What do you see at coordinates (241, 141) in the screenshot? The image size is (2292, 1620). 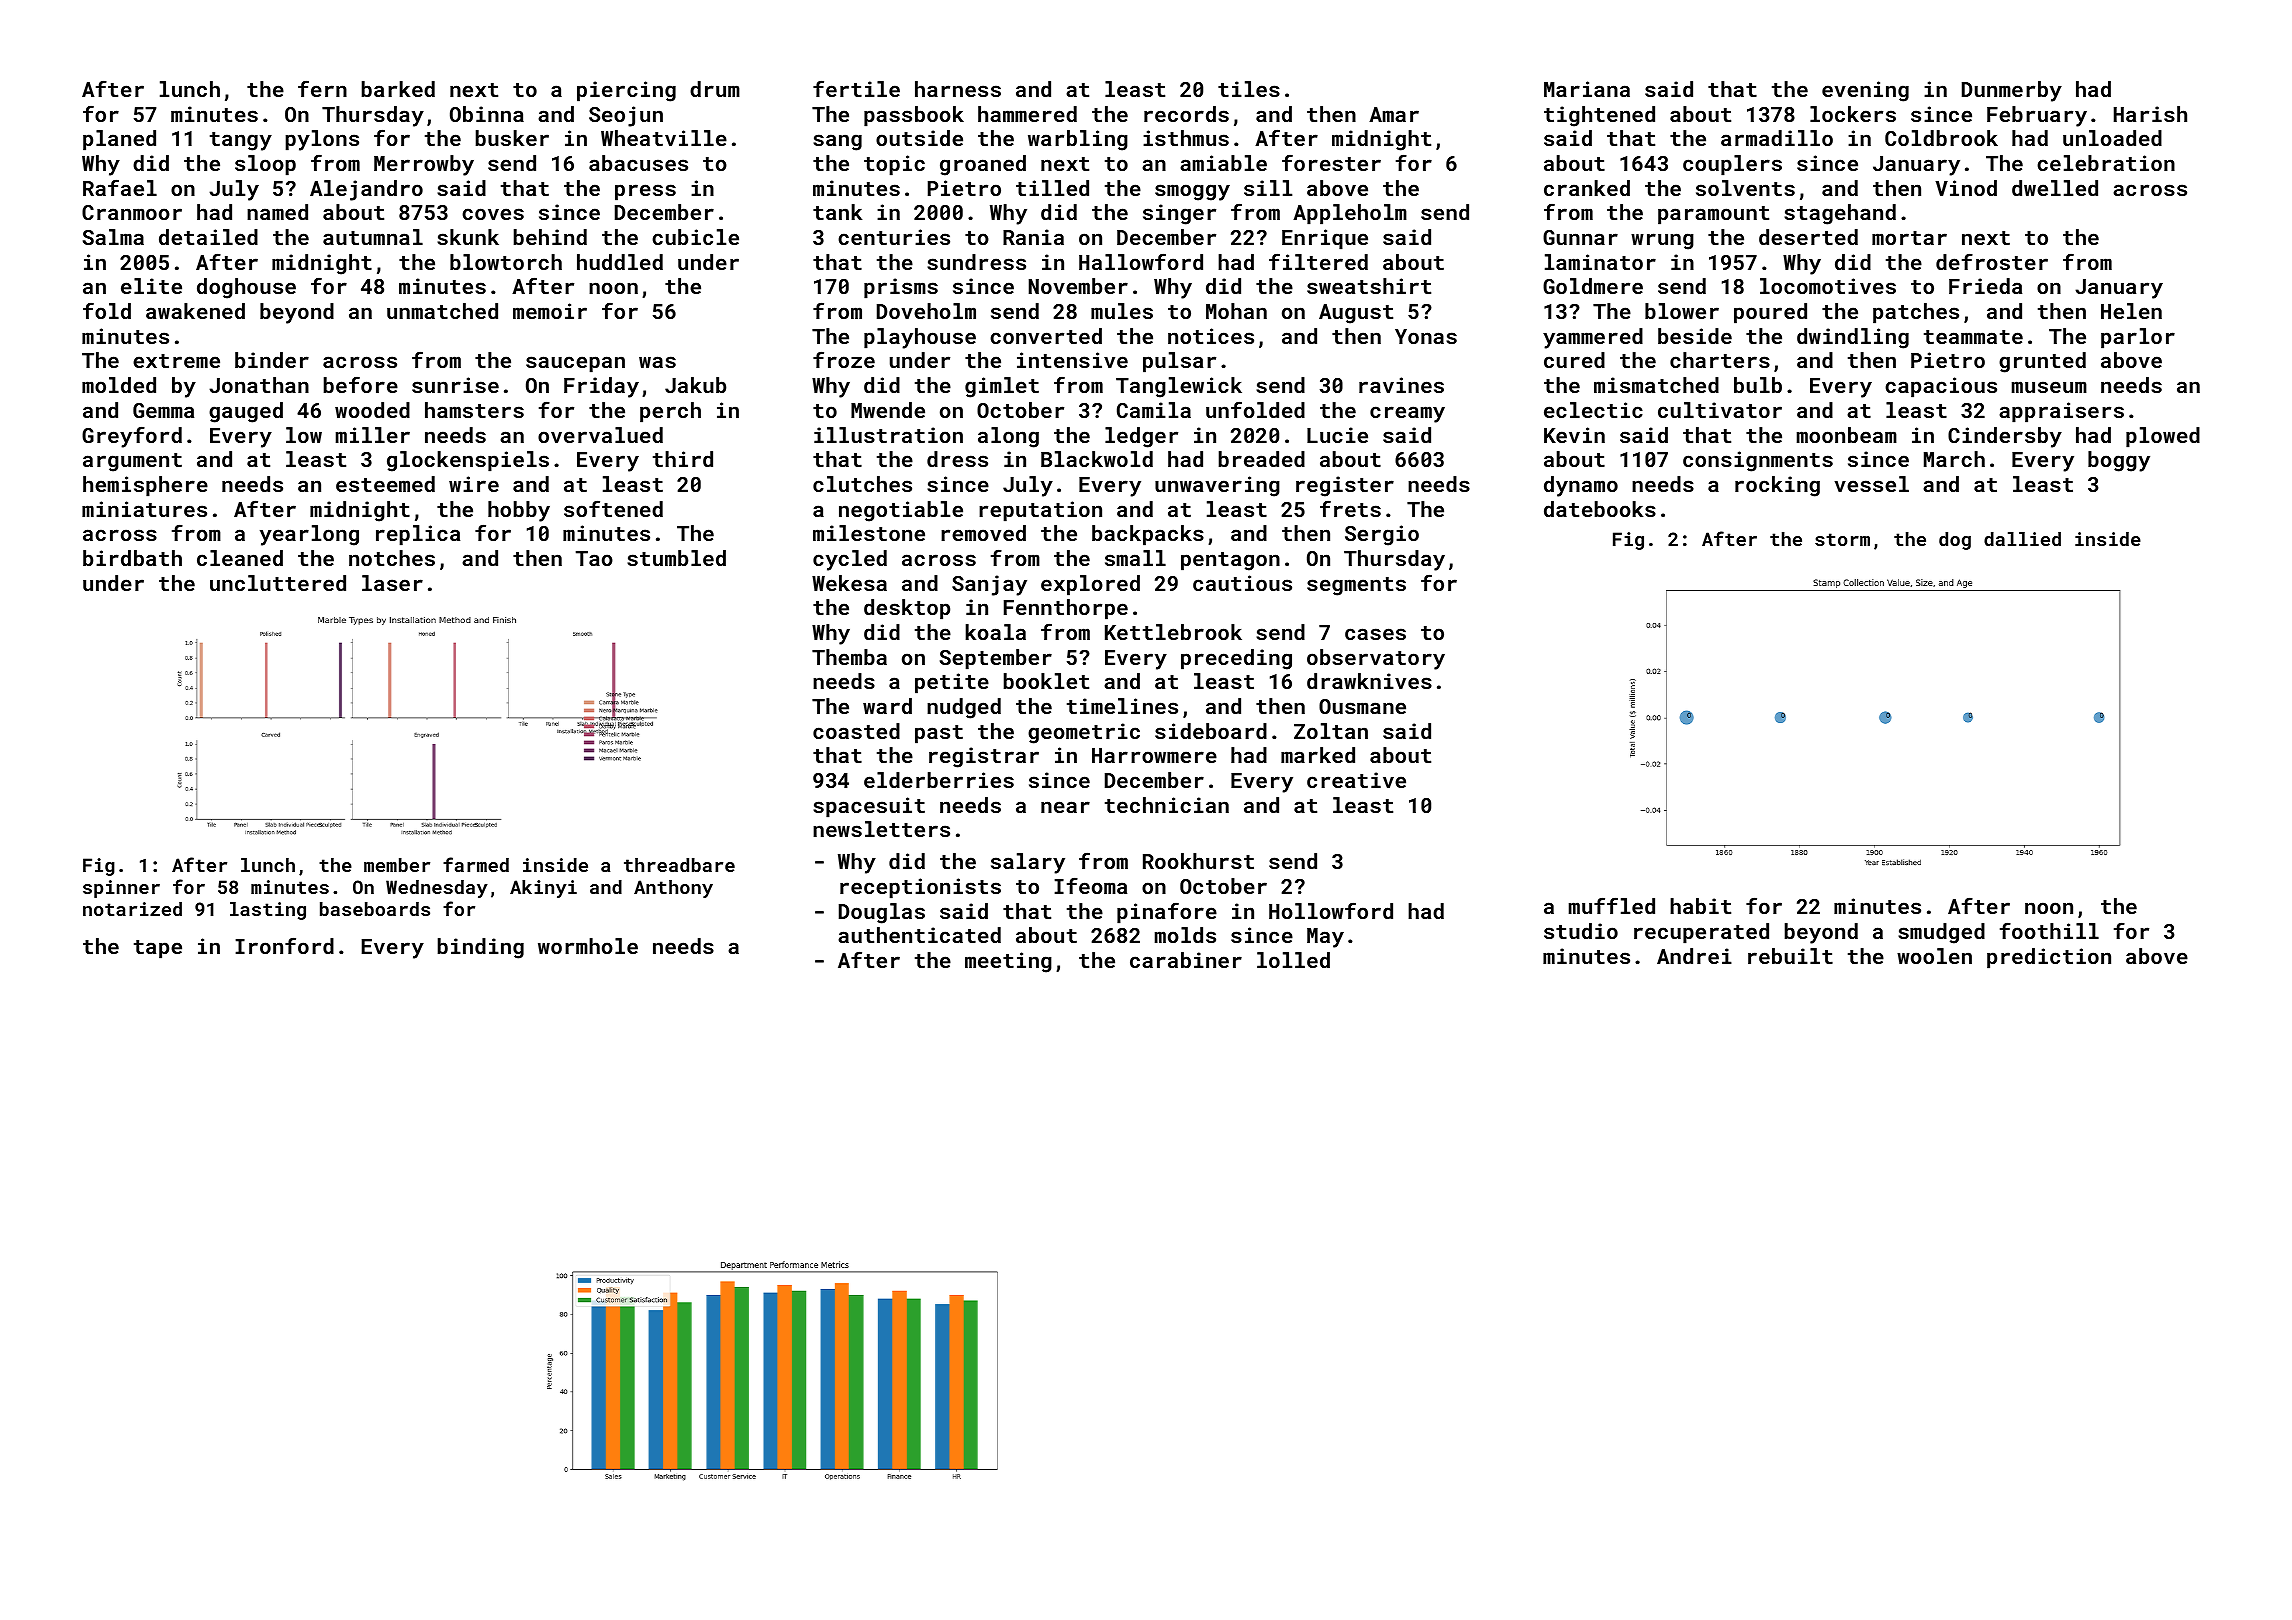 I see `tangy` at bounding box center [241, 141].
